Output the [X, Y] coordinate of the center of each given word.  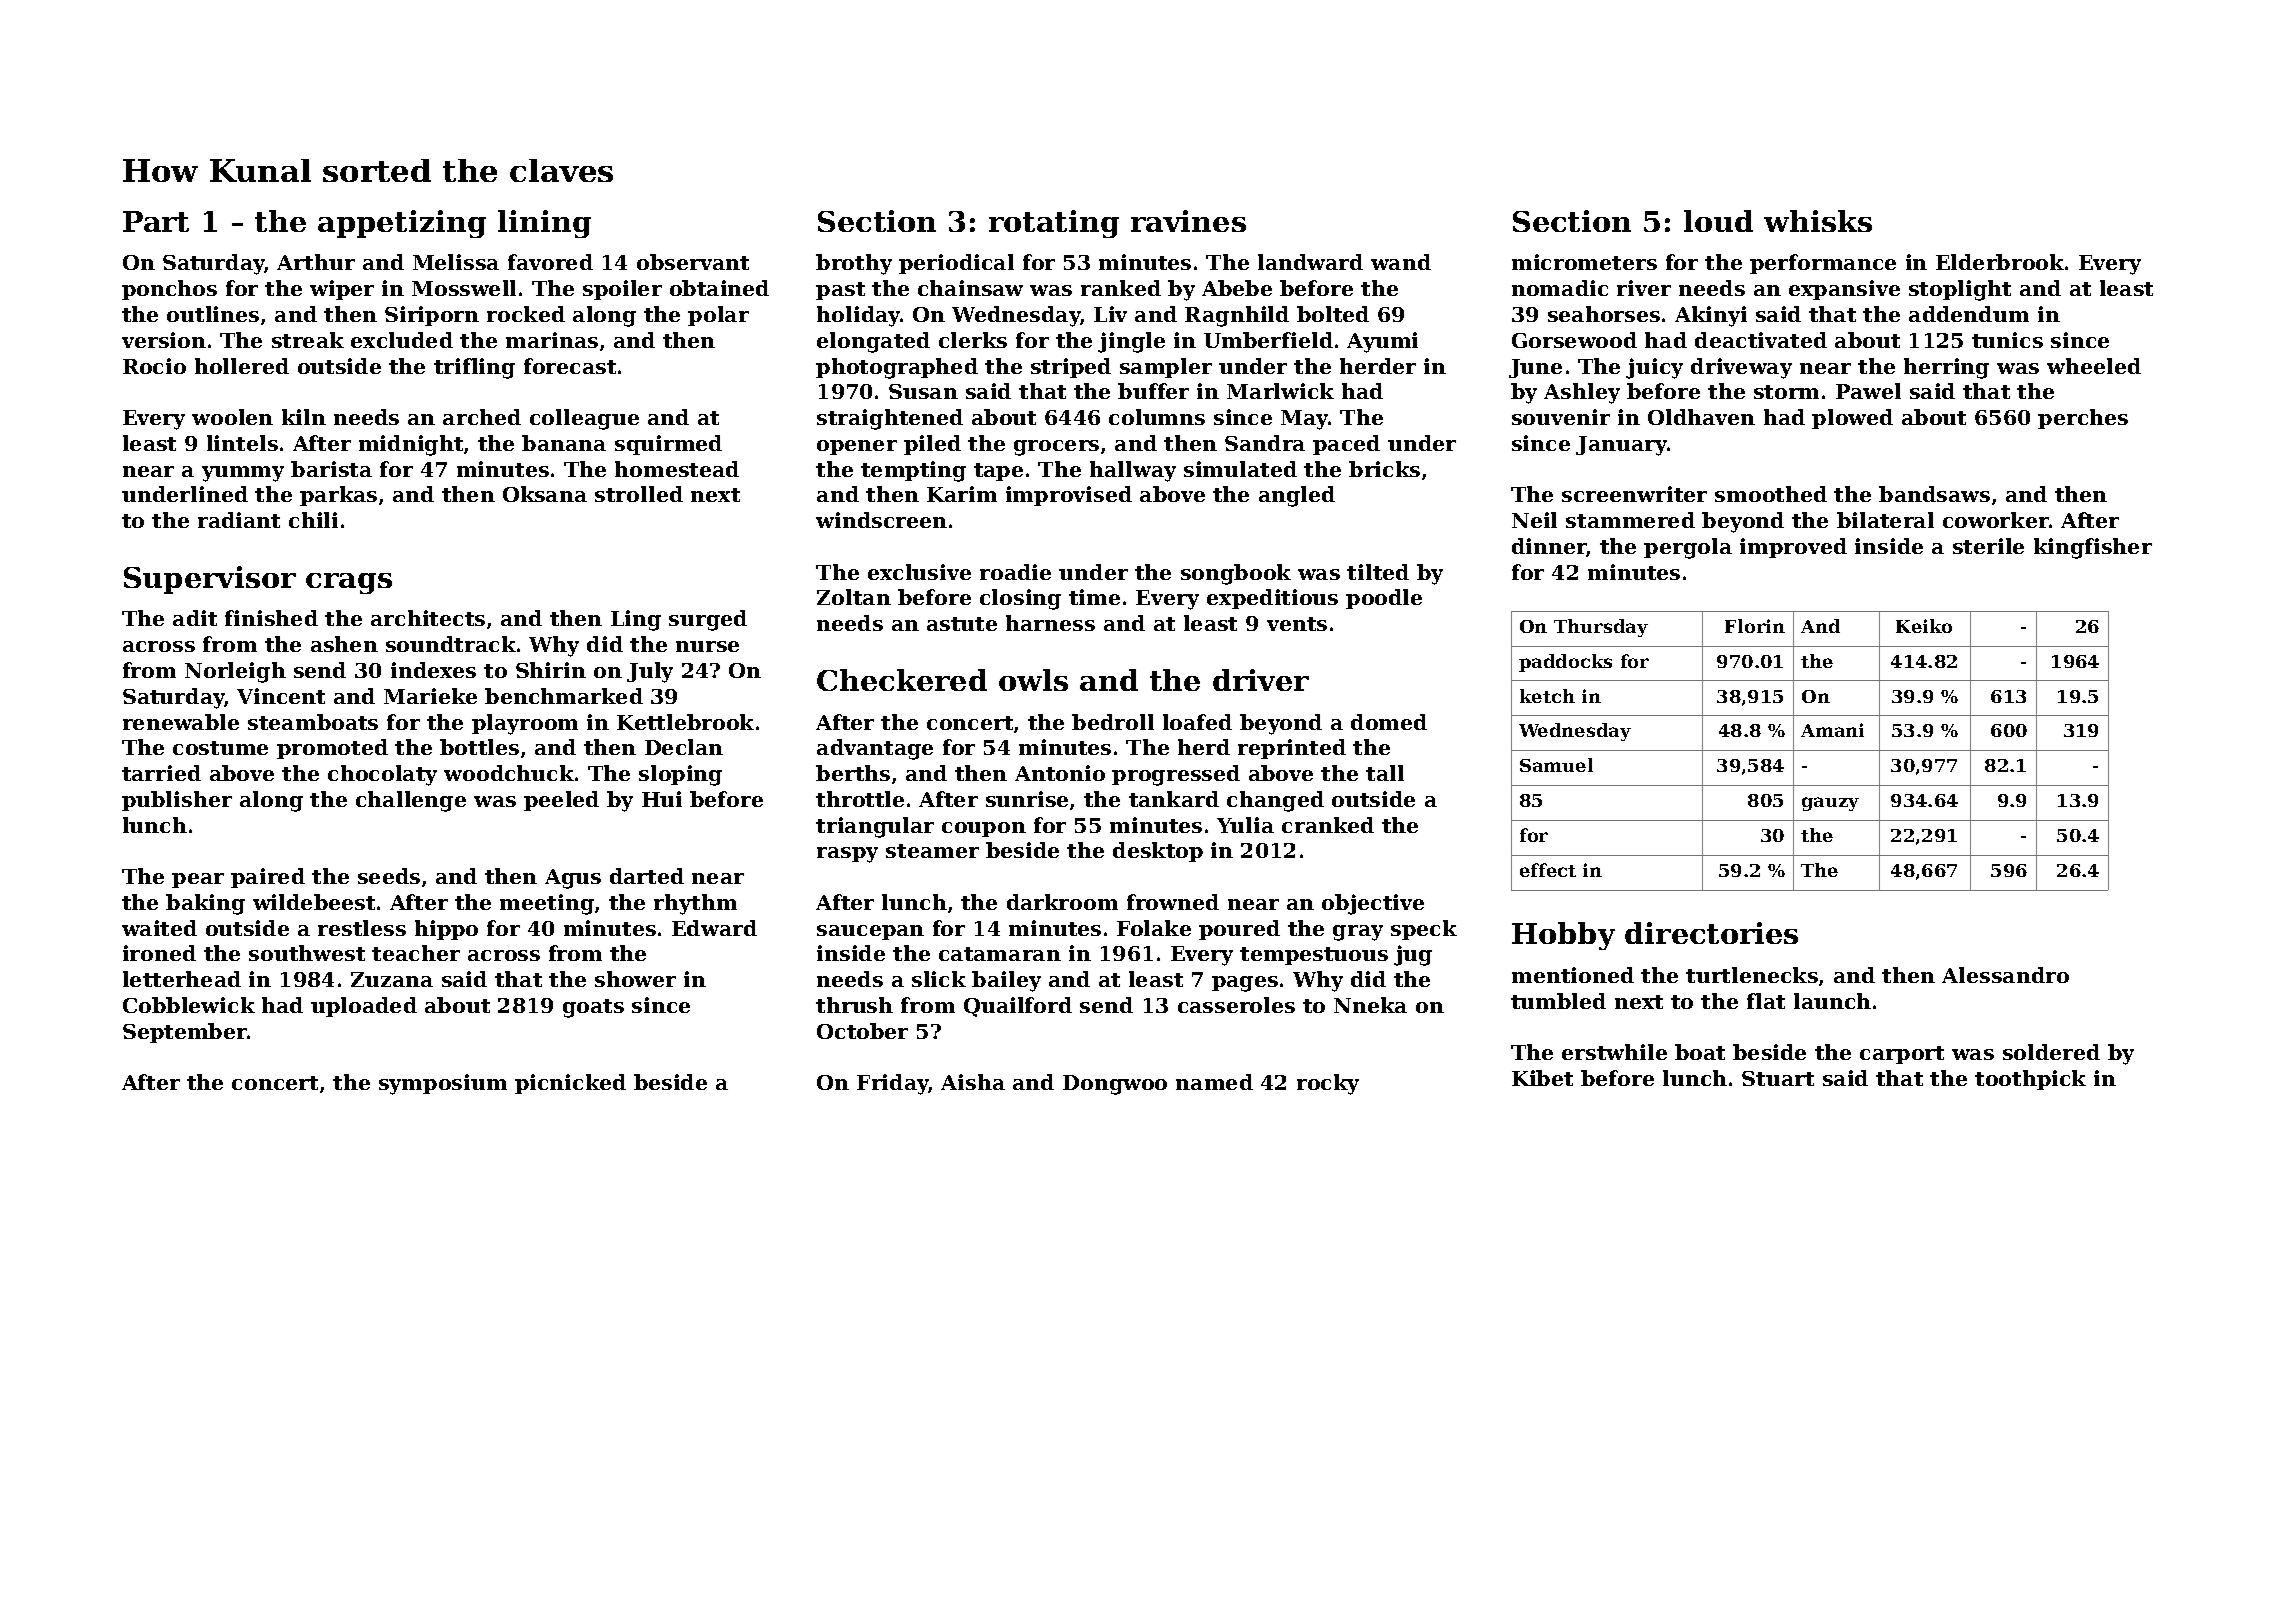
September [185, 1033]
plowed [1852, 419]
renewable [181, 722]
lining [544, 224]
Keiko [1924, 626]
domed [1389, 722]
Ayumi [1382, 342]
